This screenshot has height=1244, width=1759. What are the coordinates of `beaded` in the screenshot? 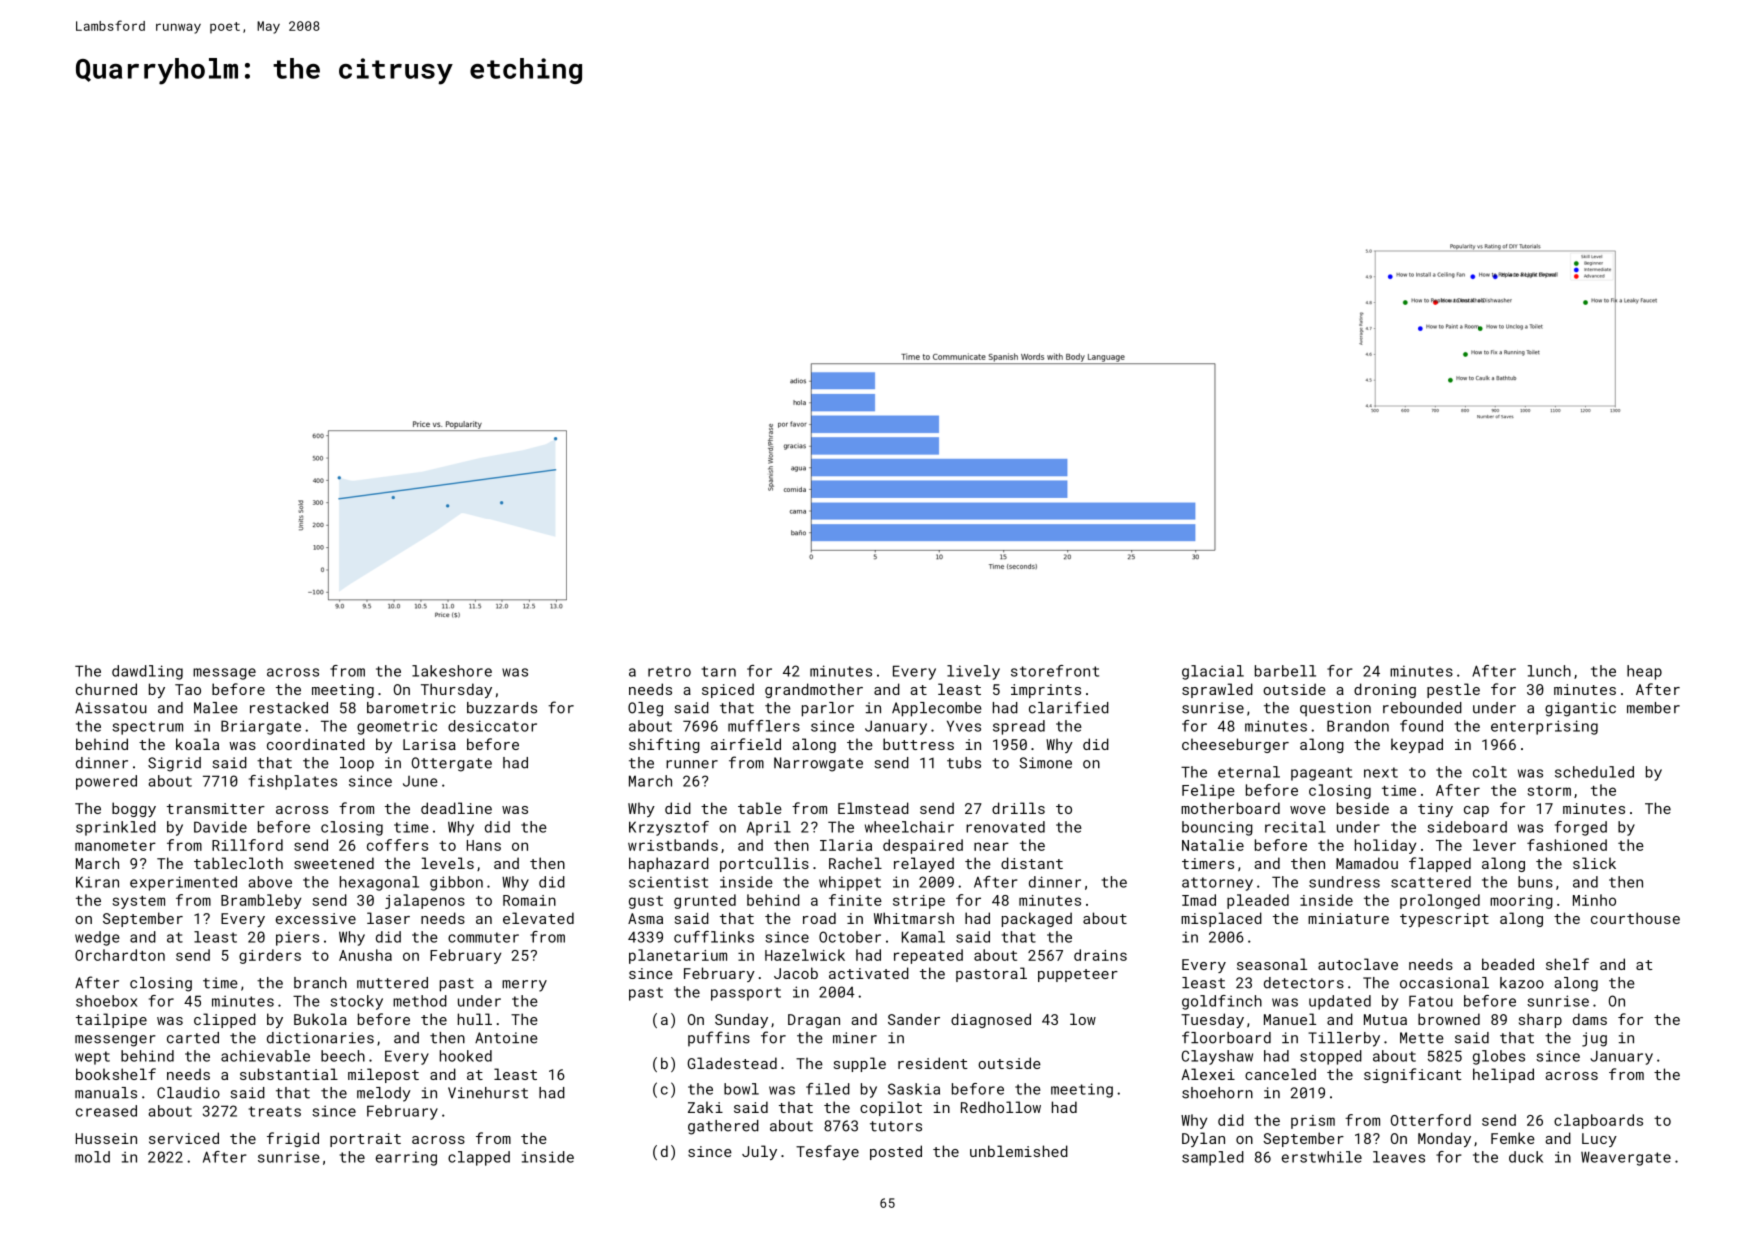 It's located at (1508, 964).
